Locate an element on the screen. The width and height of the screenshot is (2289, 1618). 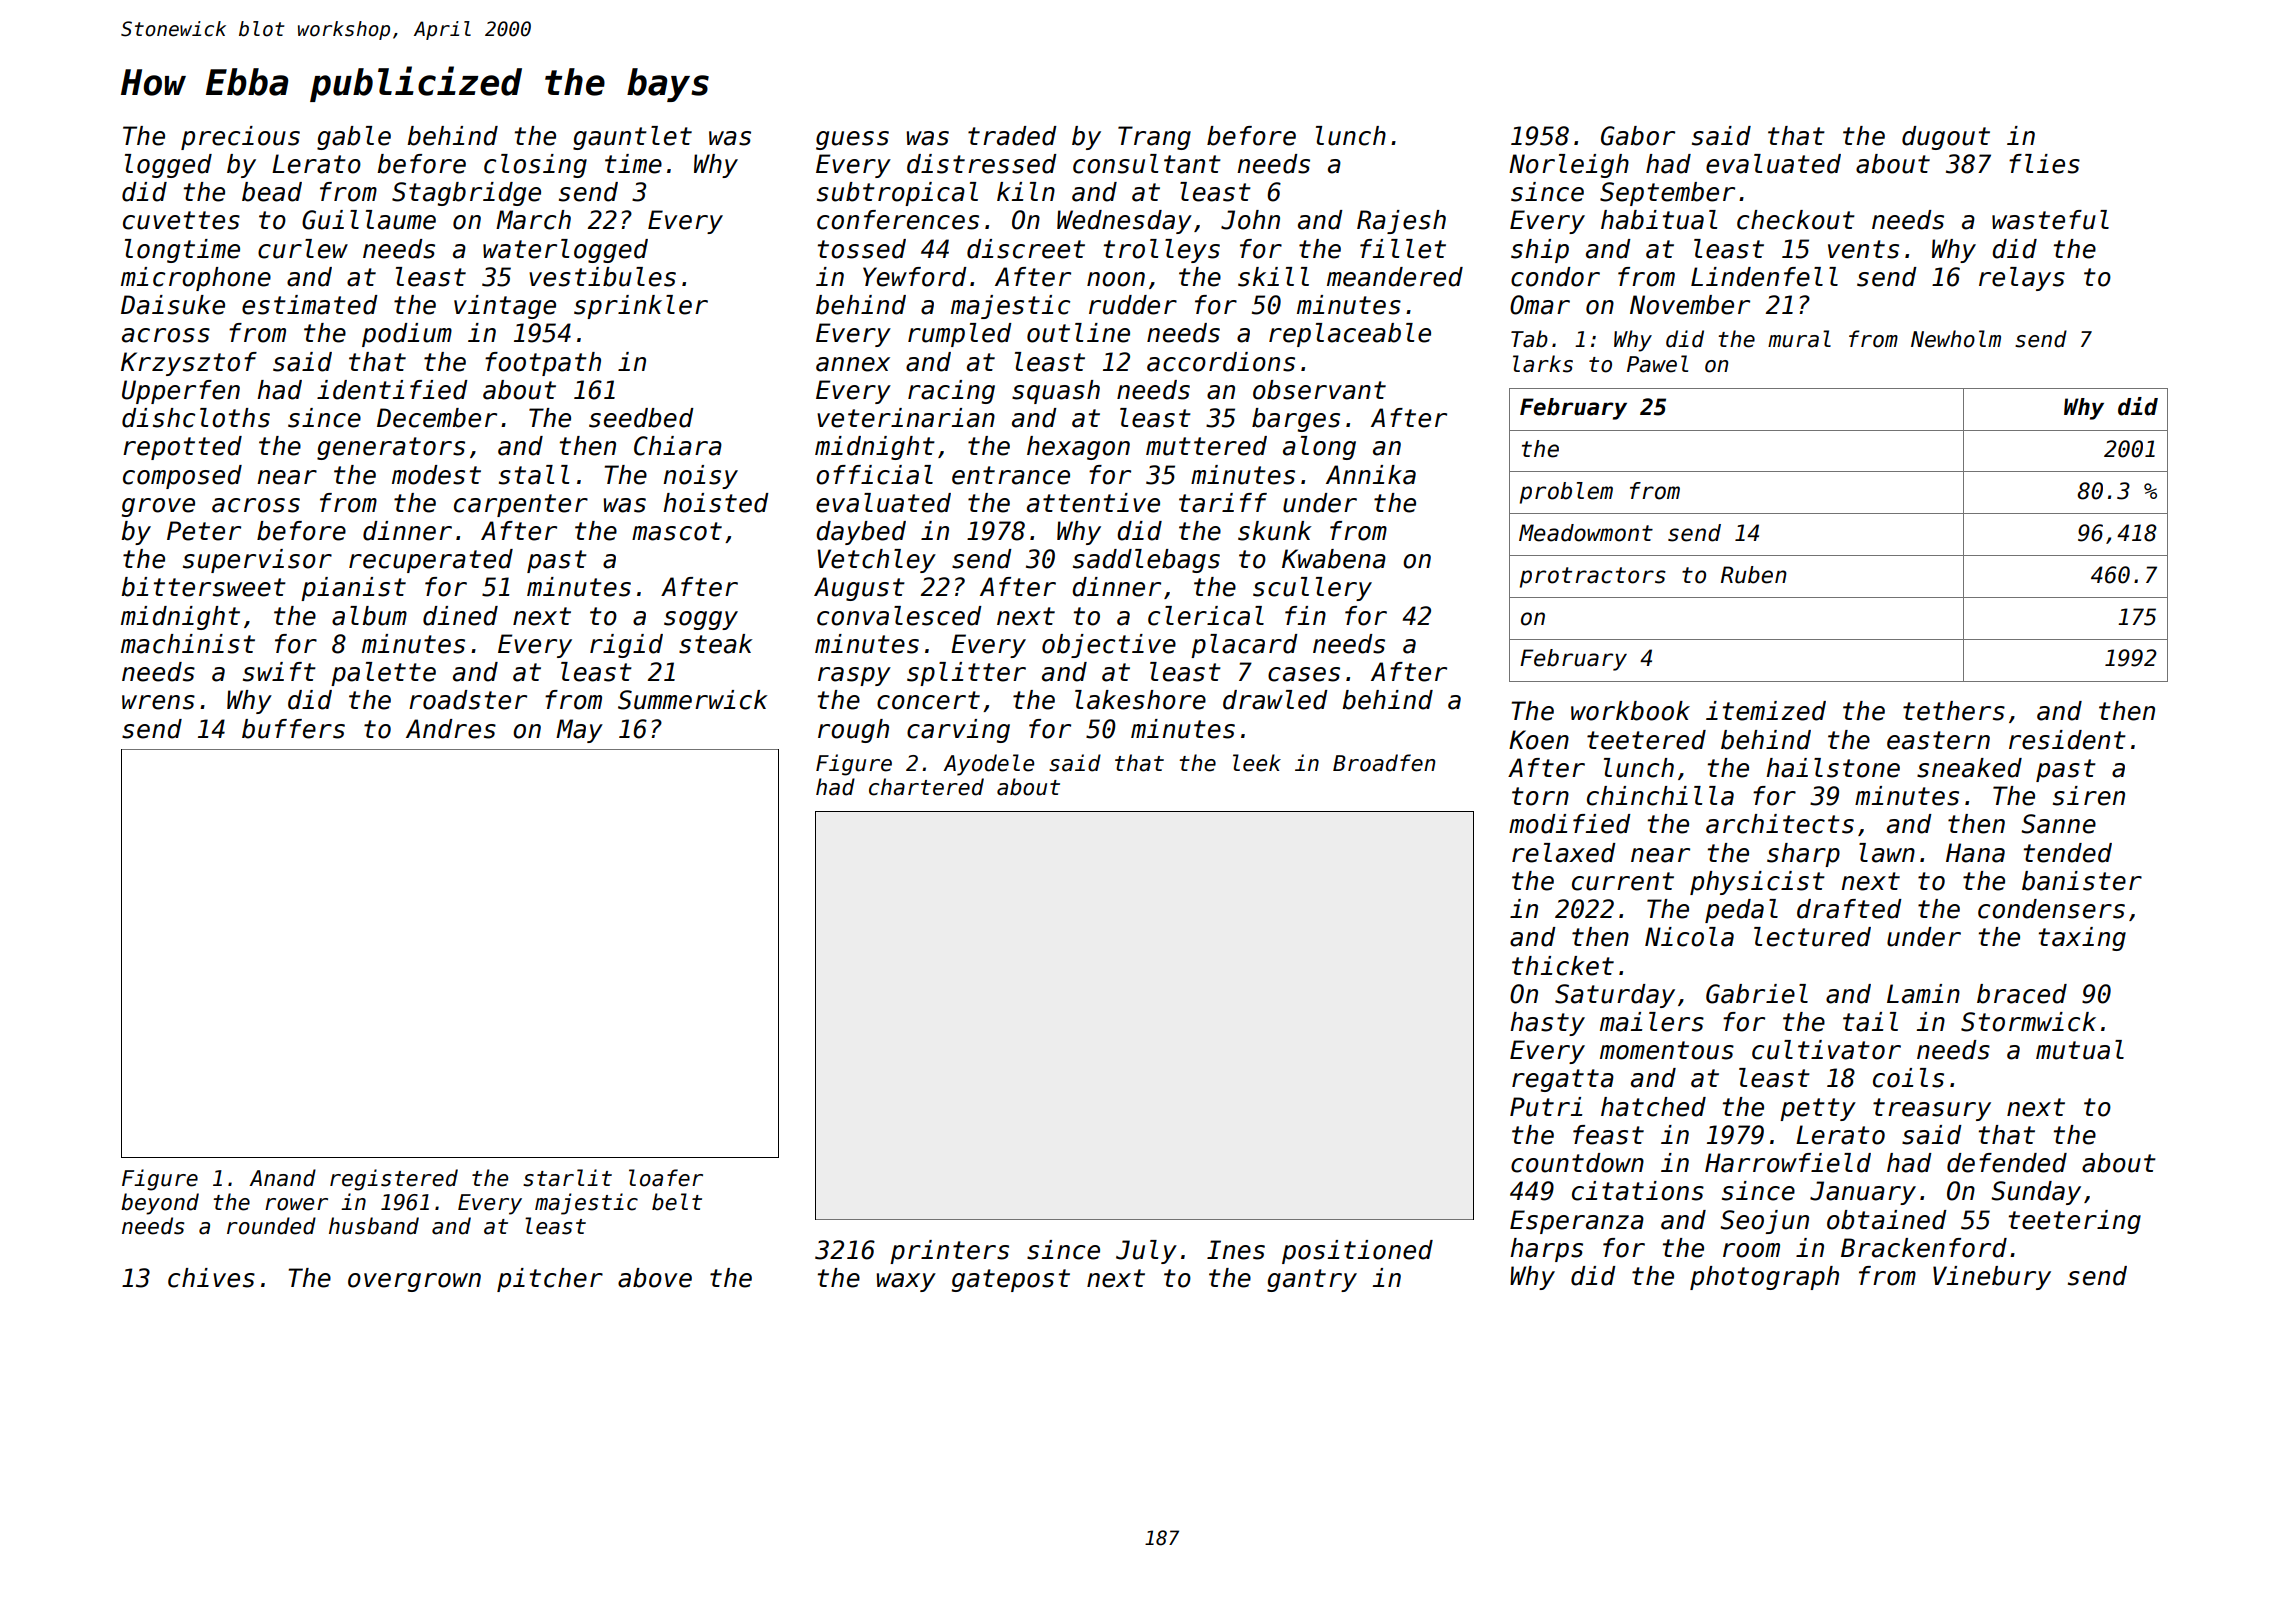
Vinebury is located at coordinates (1992, 1278).
